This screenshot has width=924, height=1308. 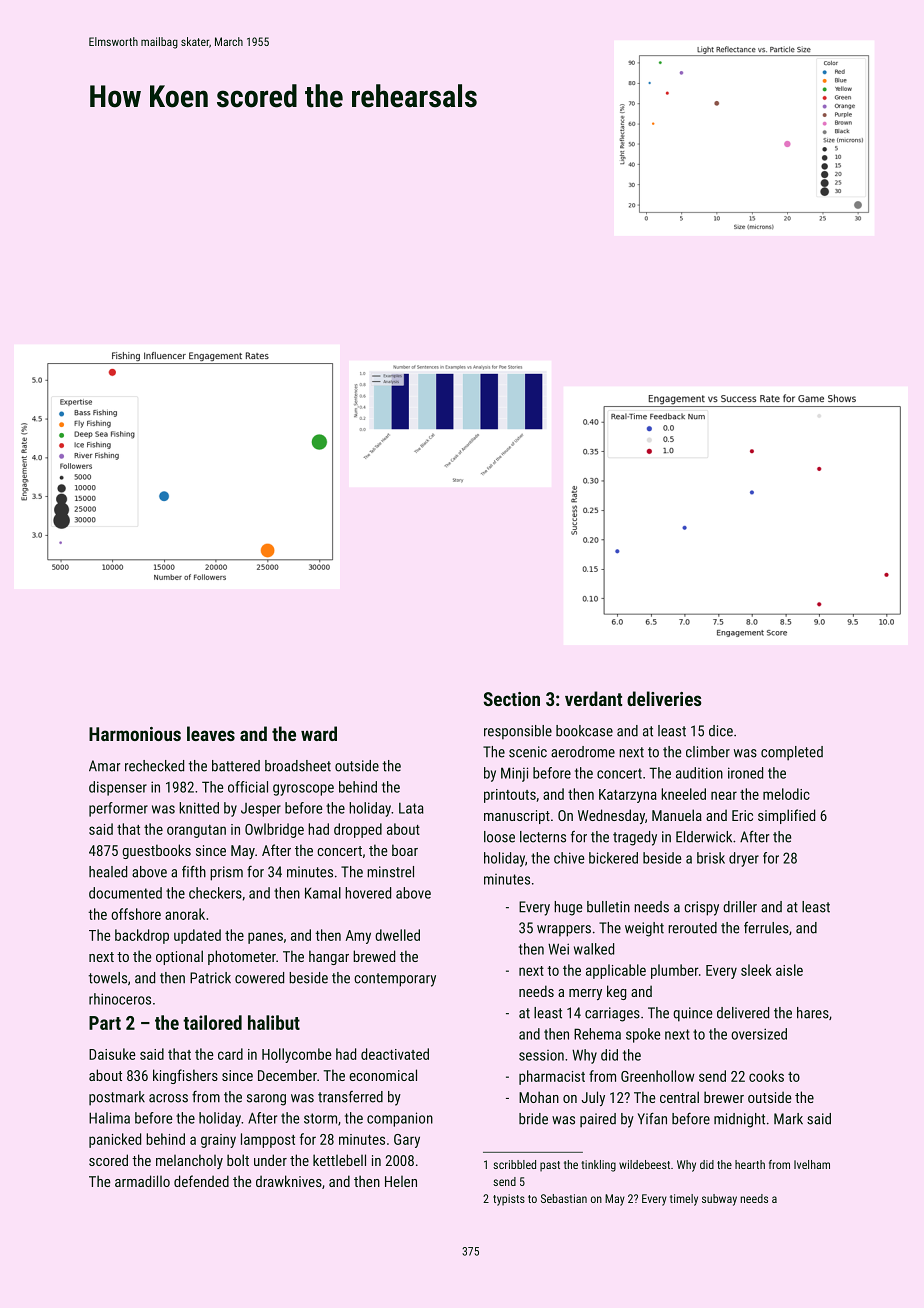 I want to click on drawknives, so click(x=289, y=1181).
